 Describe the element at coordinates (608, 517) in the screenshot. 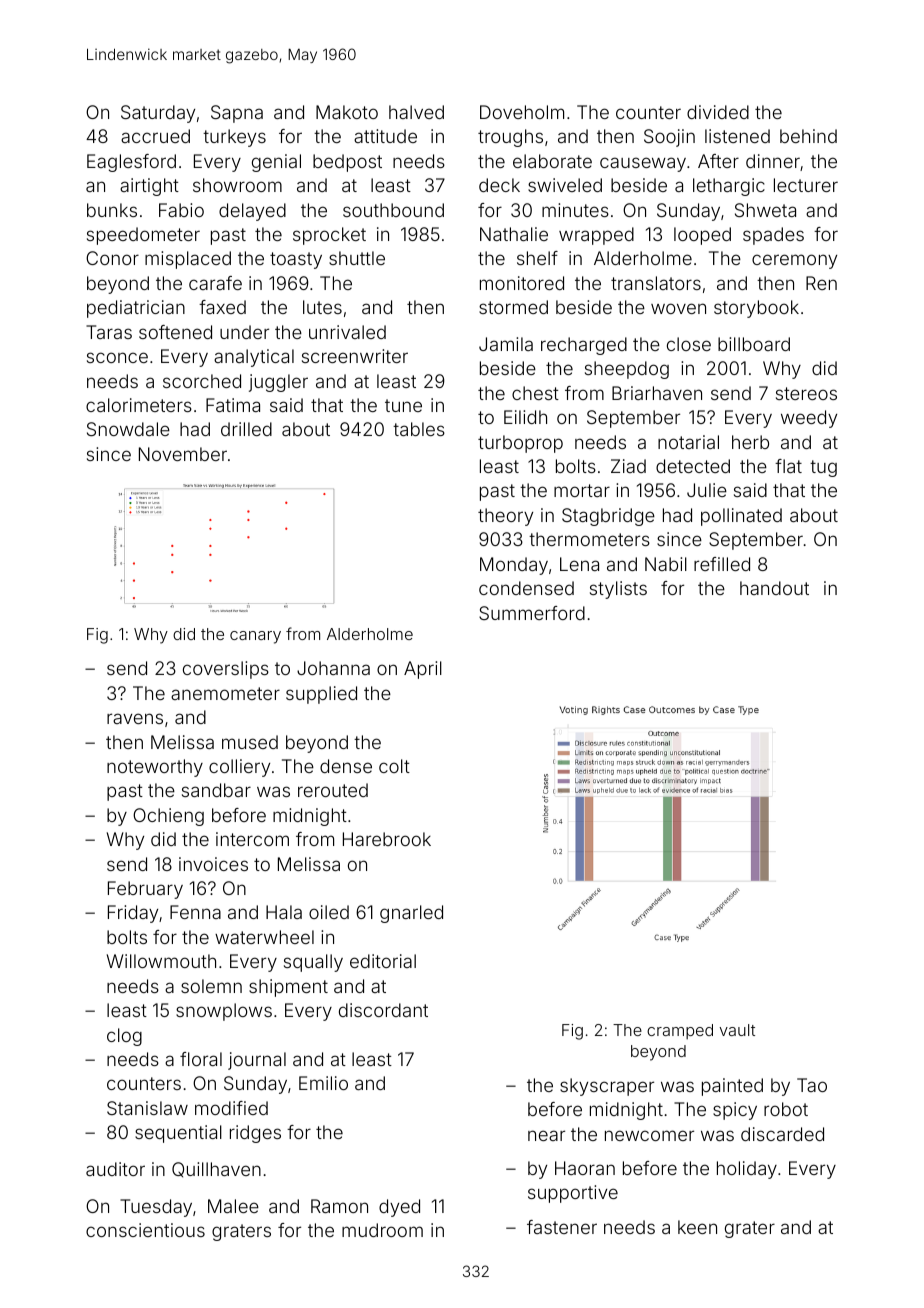

I see `Stagbridge` at that location.
